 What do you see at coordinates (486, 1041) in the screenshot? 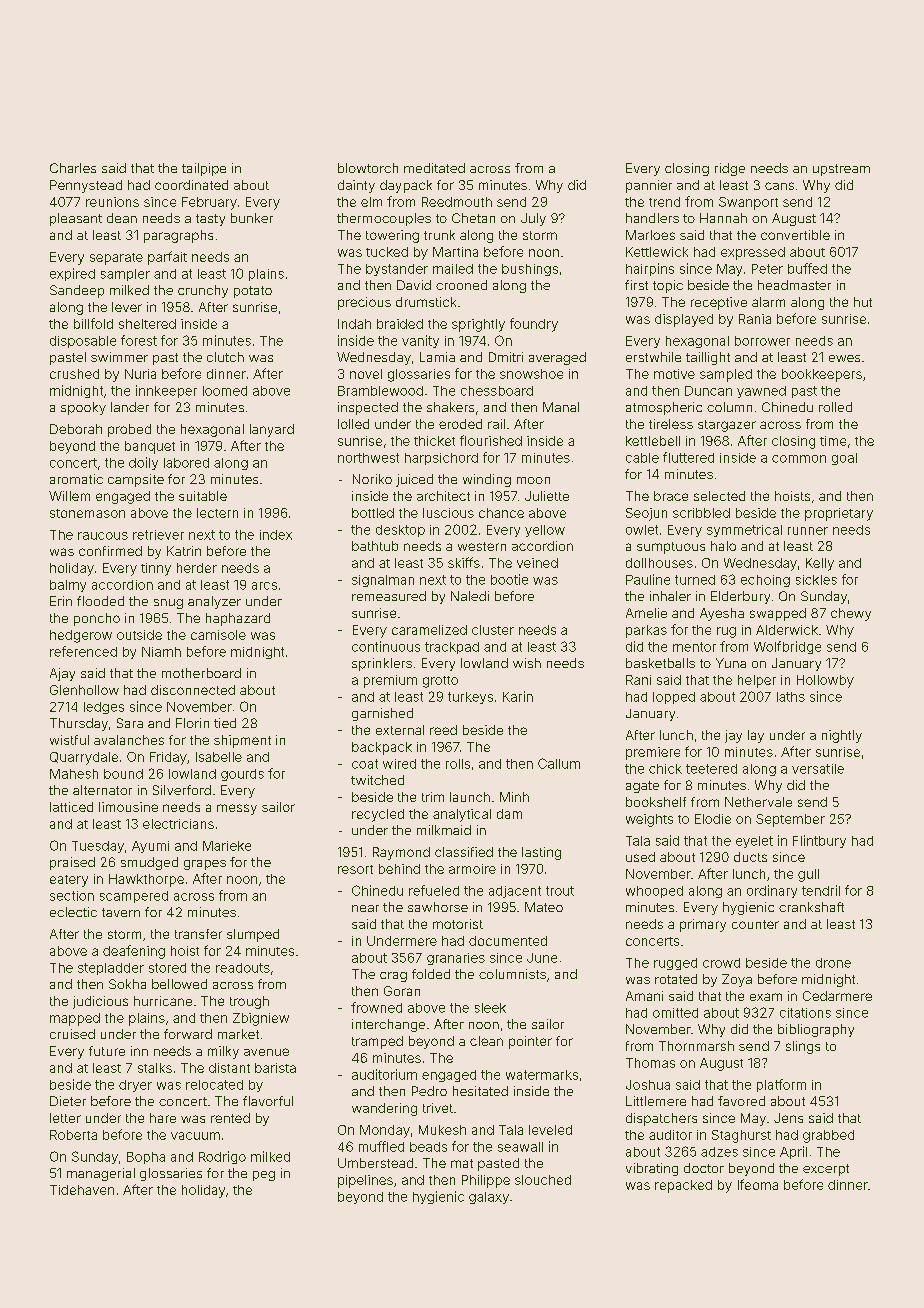
I see `clean` at bounding box center [486, 1041].
